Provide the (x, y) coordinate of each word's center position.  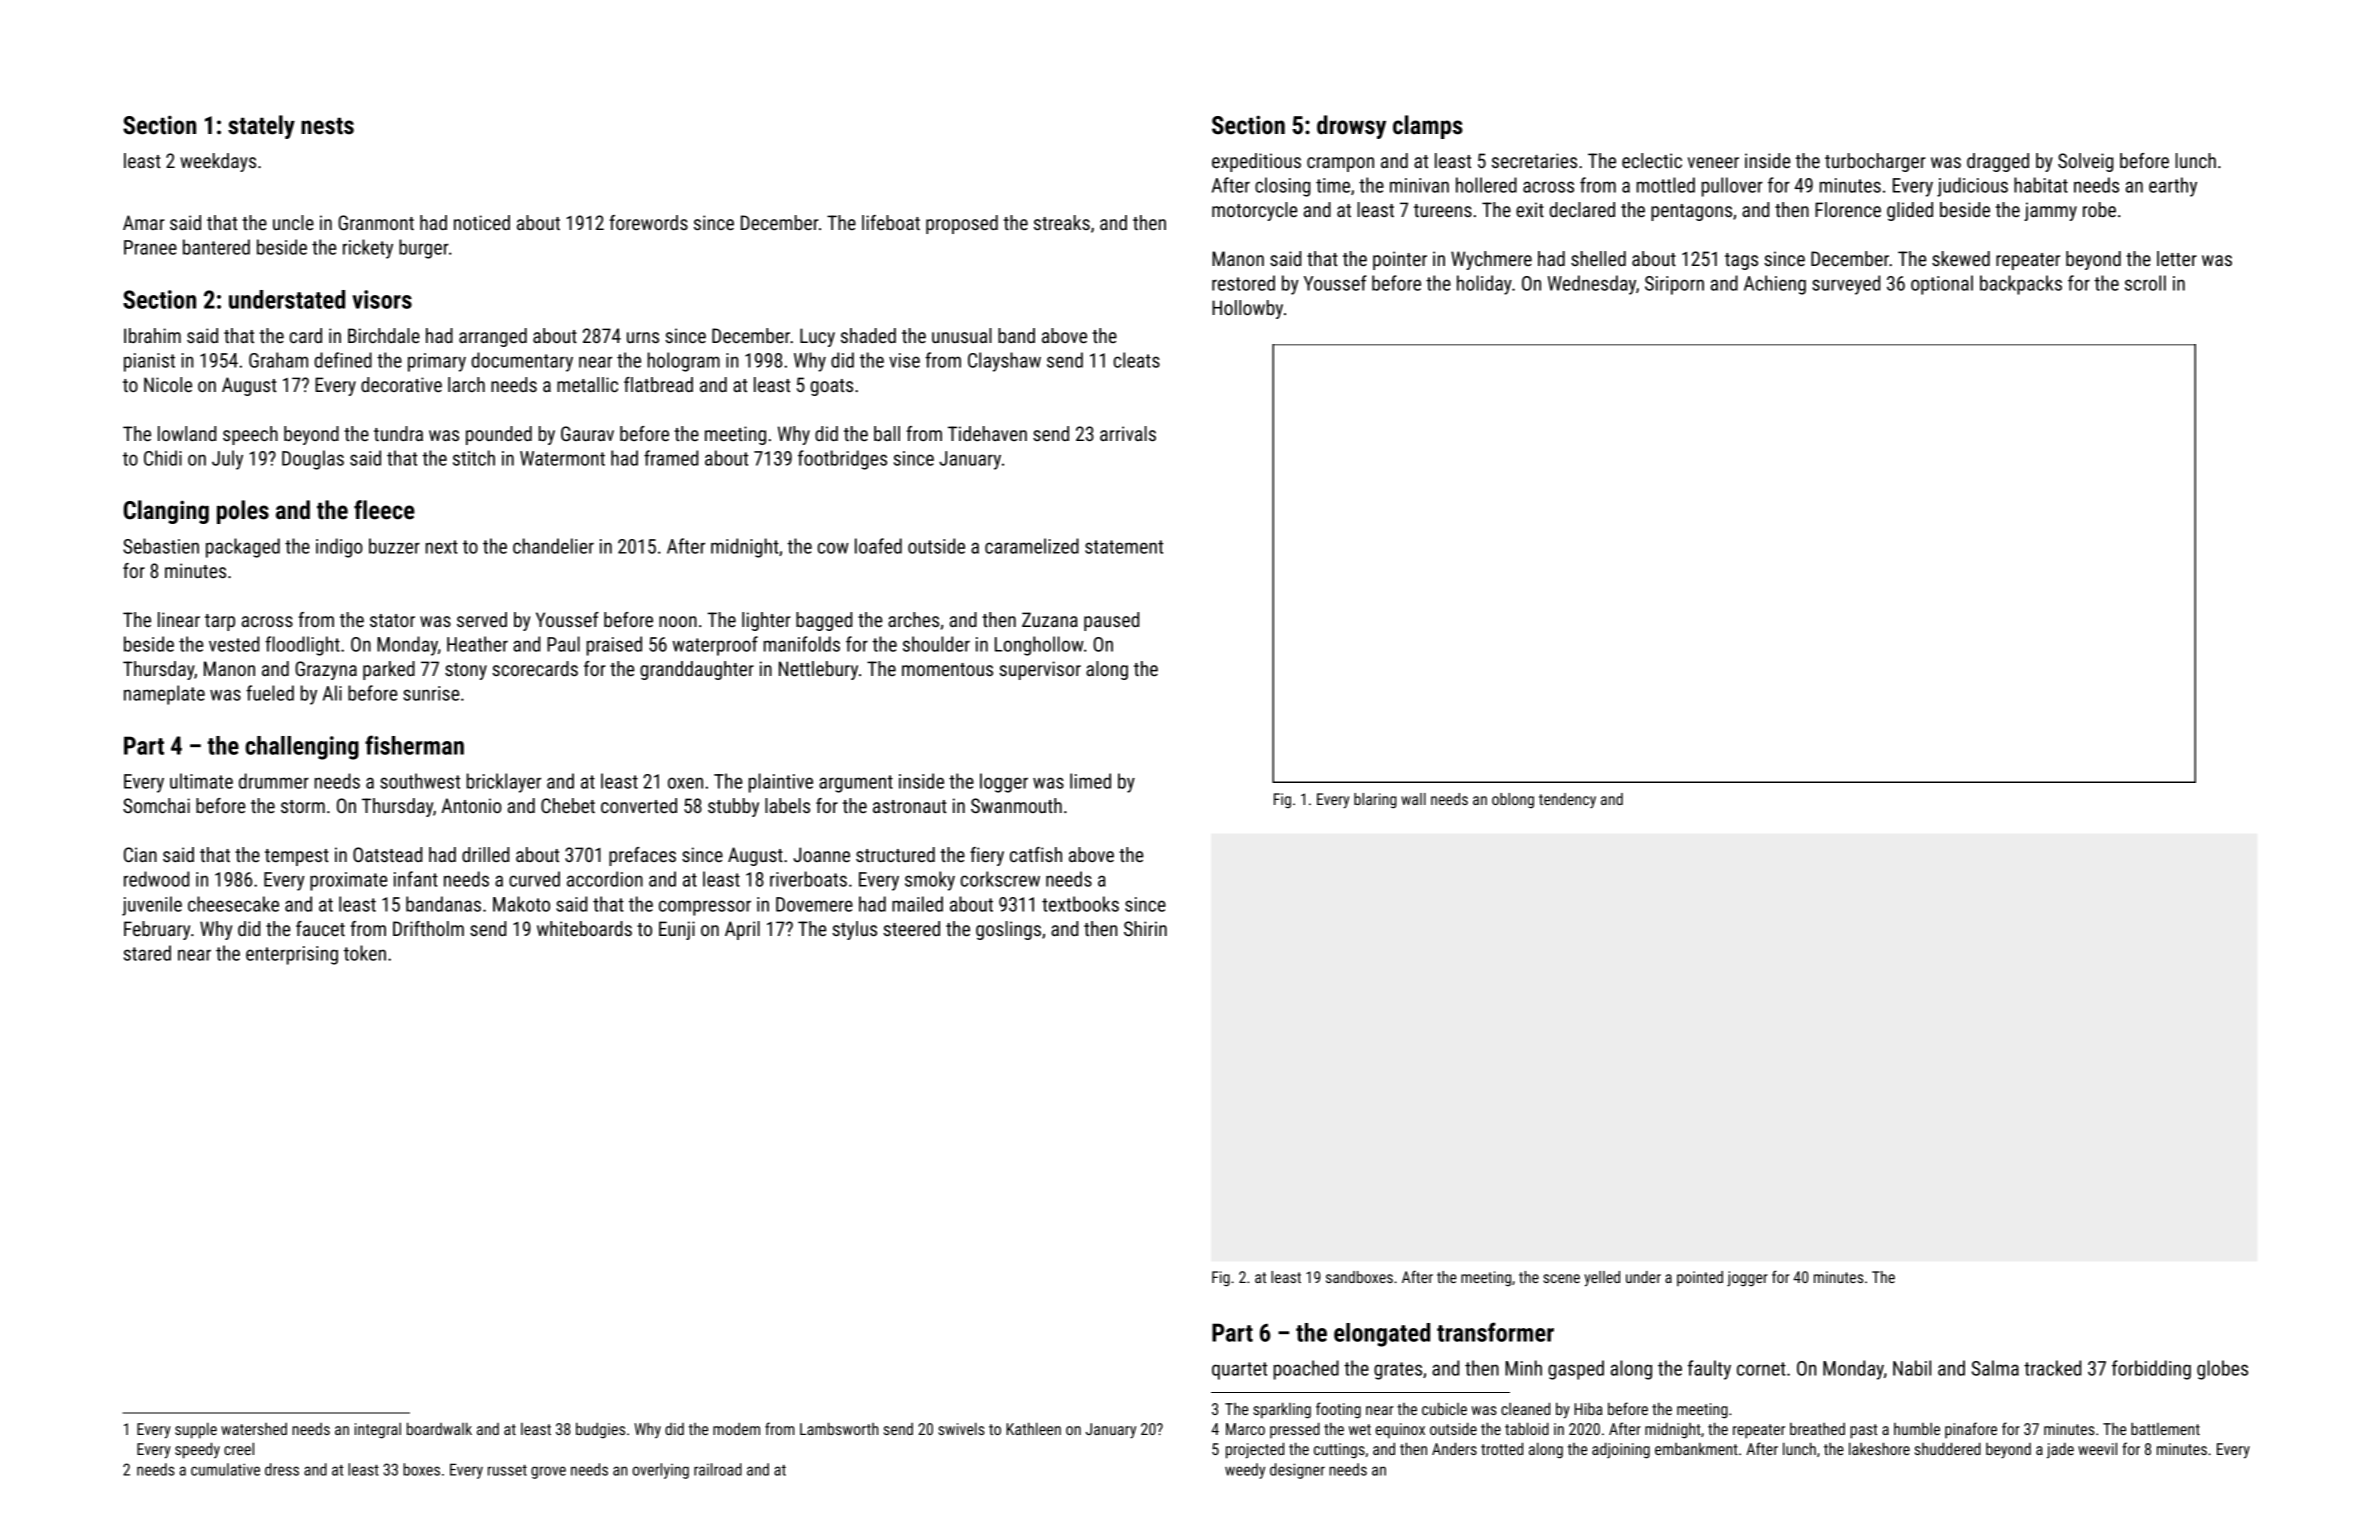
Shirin (1145, 928)
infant (416, 879)
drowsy (1351, 127)
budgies (600, 1431)
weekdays (218, 162)
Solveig (2085, 162)
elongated (1382, 1335)
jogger (1747, 1279)
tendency (1567, 800)
